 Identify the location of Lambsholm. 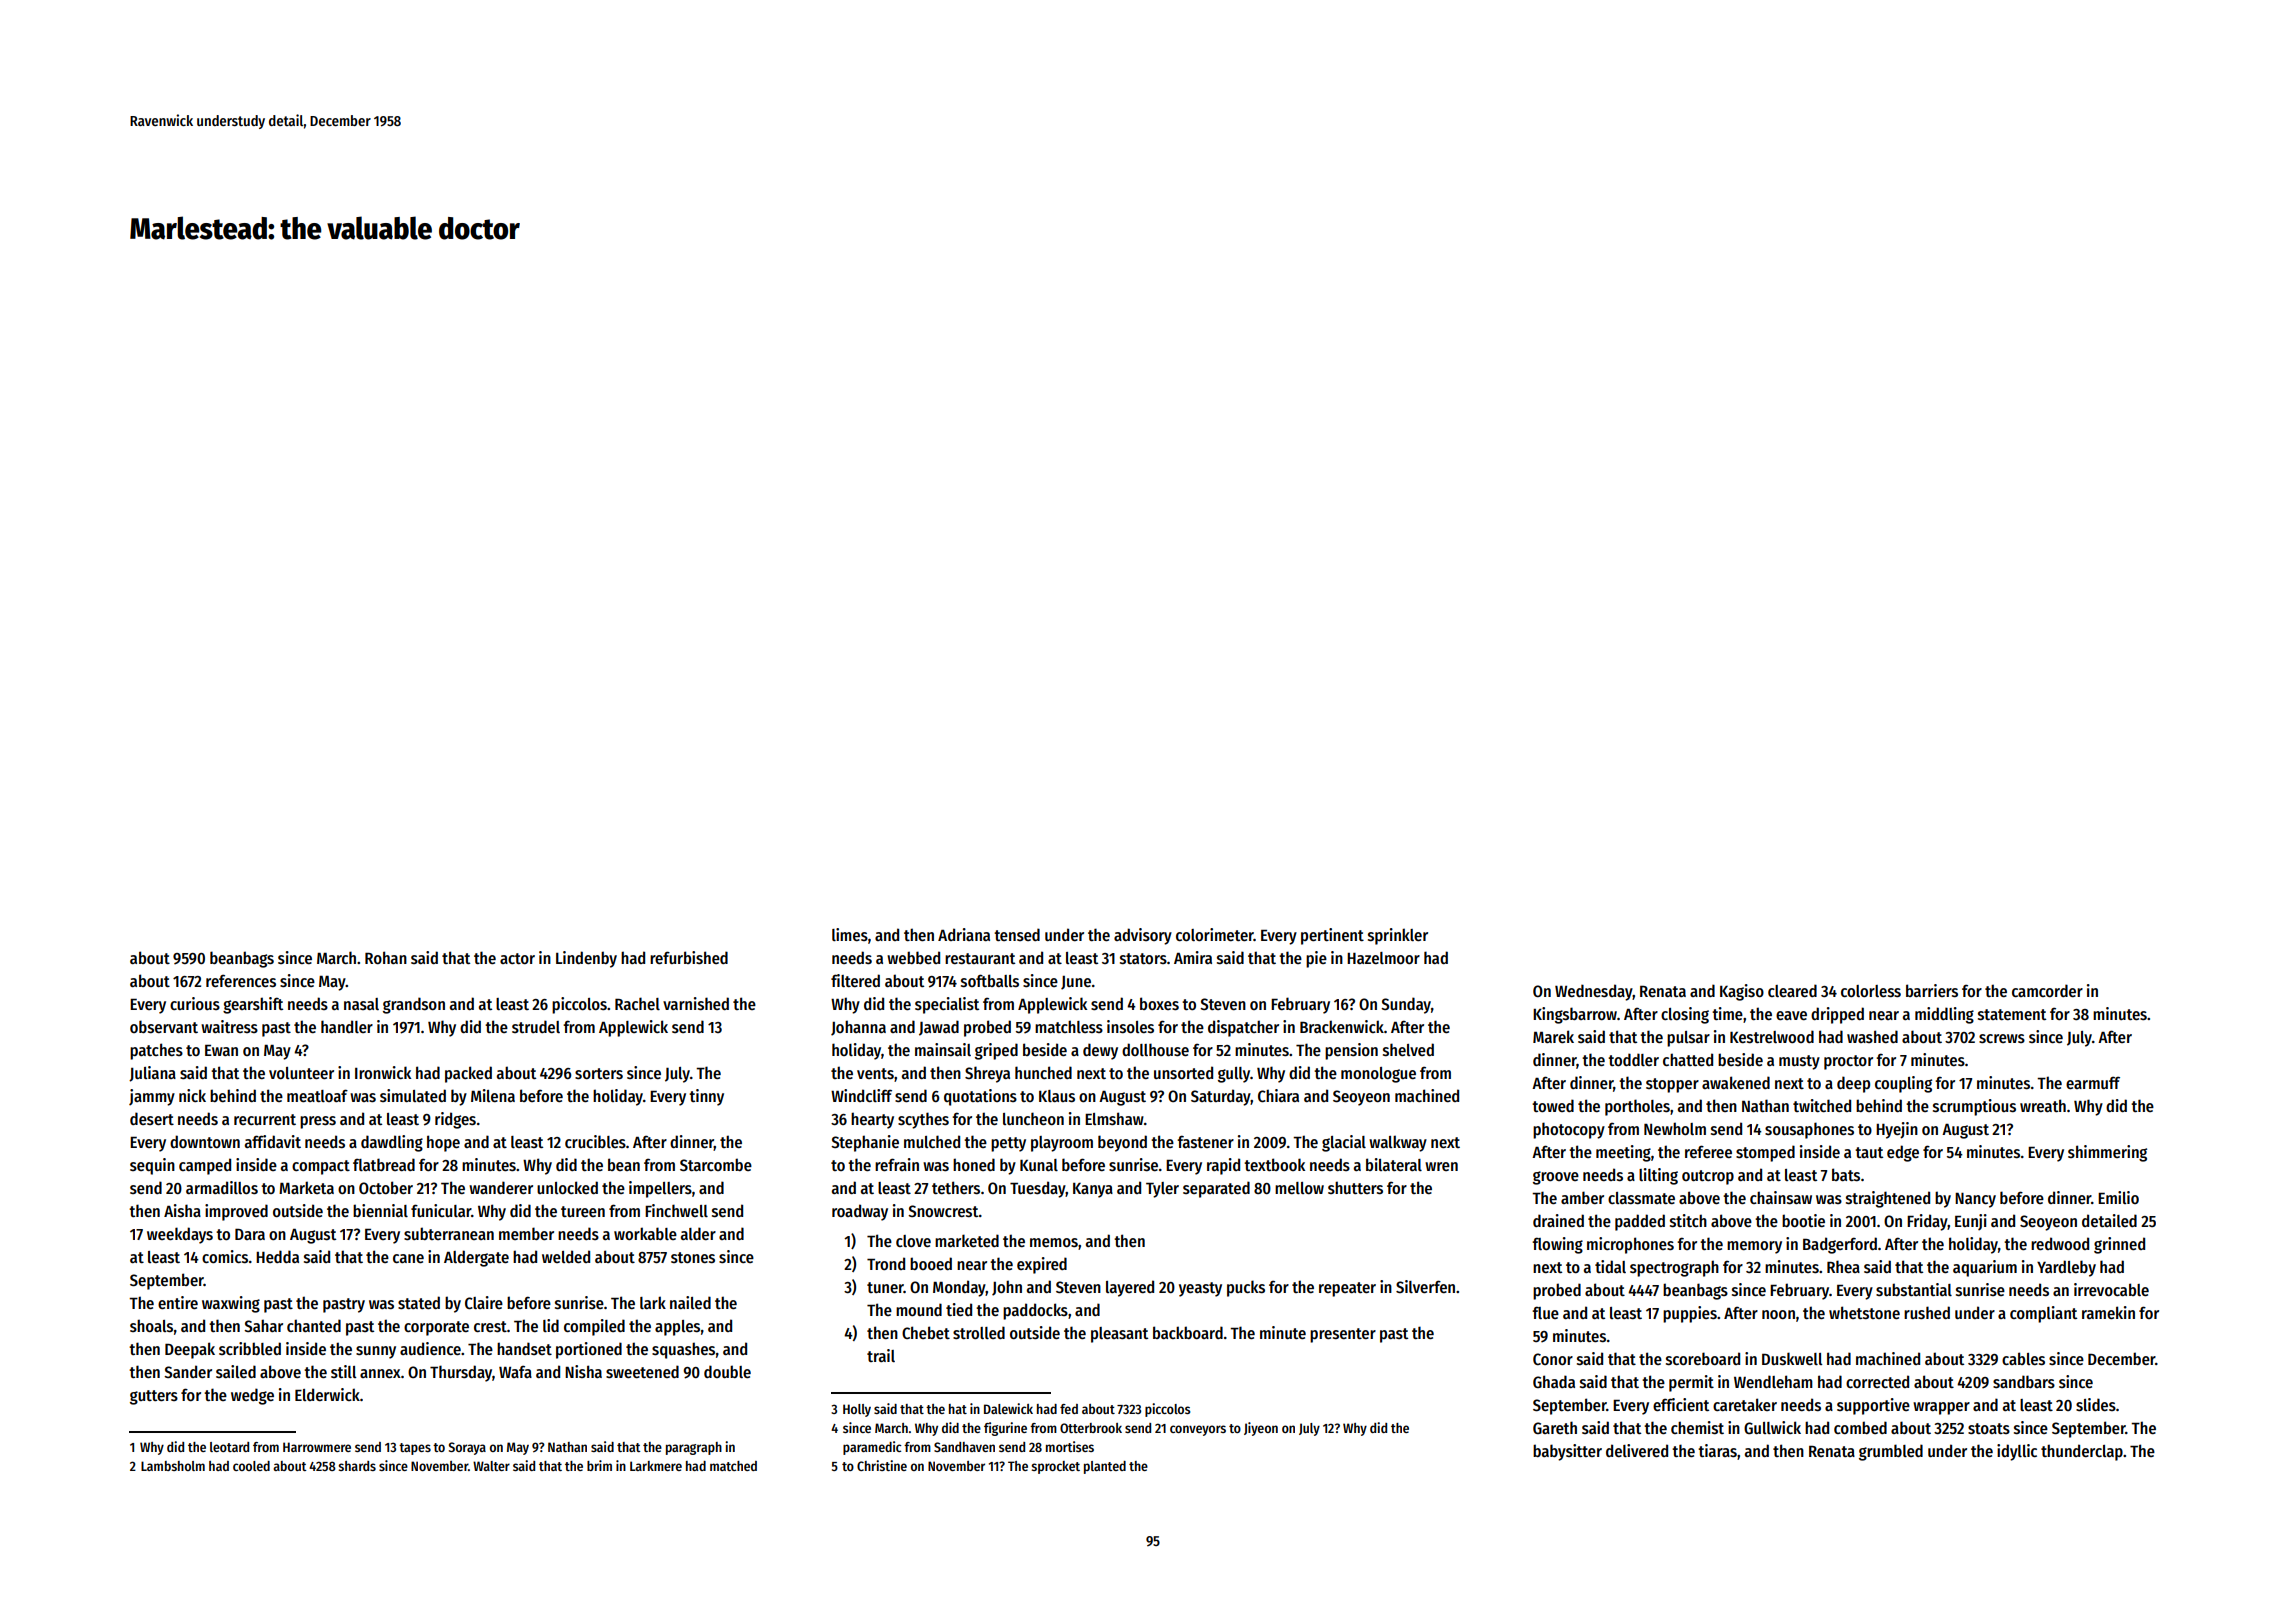
(173, 1466).
